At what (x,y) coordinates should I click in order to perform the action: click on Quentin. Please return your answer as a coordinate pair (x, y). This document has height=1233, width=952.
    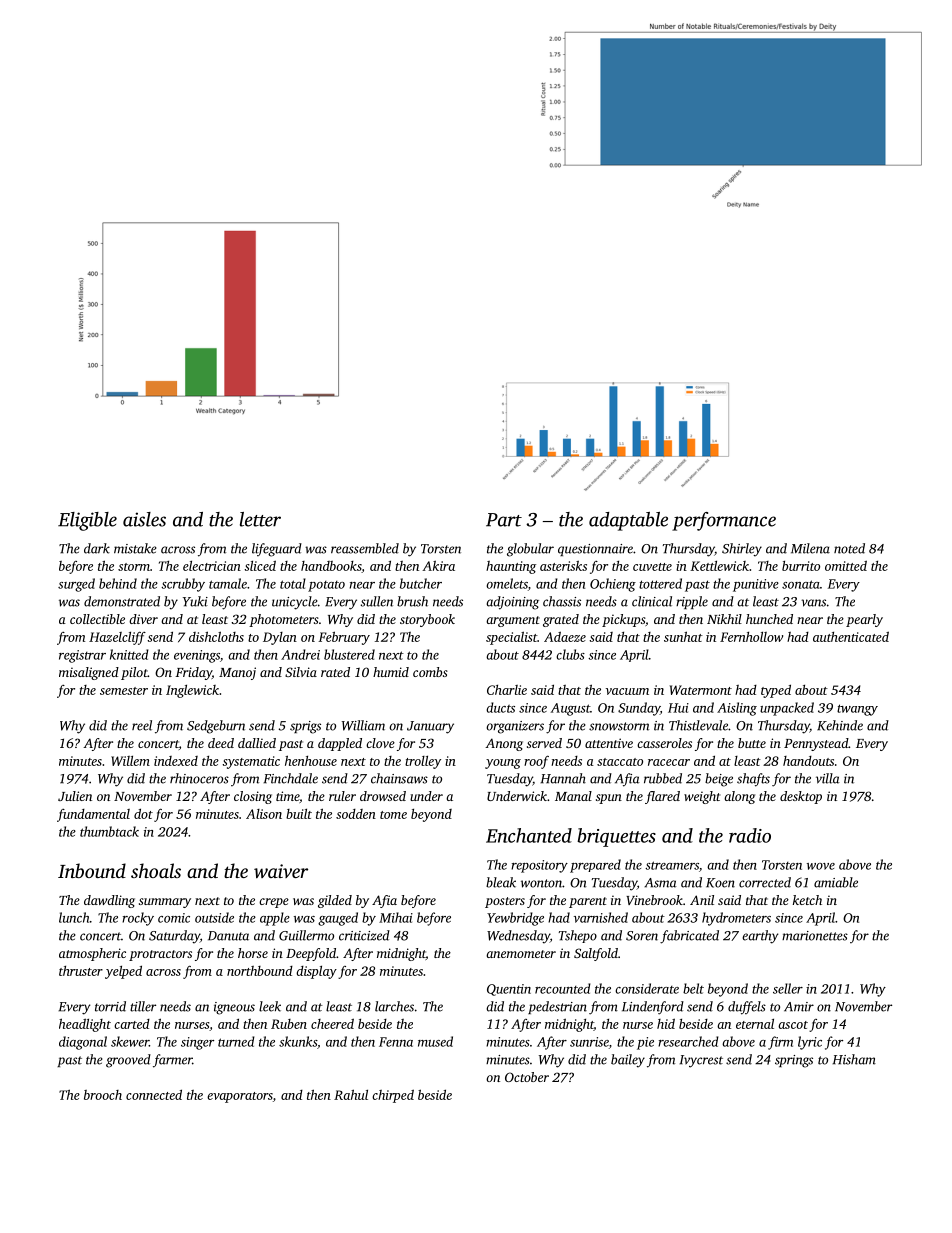
    Looking at the image, I should click on (509, 990).
